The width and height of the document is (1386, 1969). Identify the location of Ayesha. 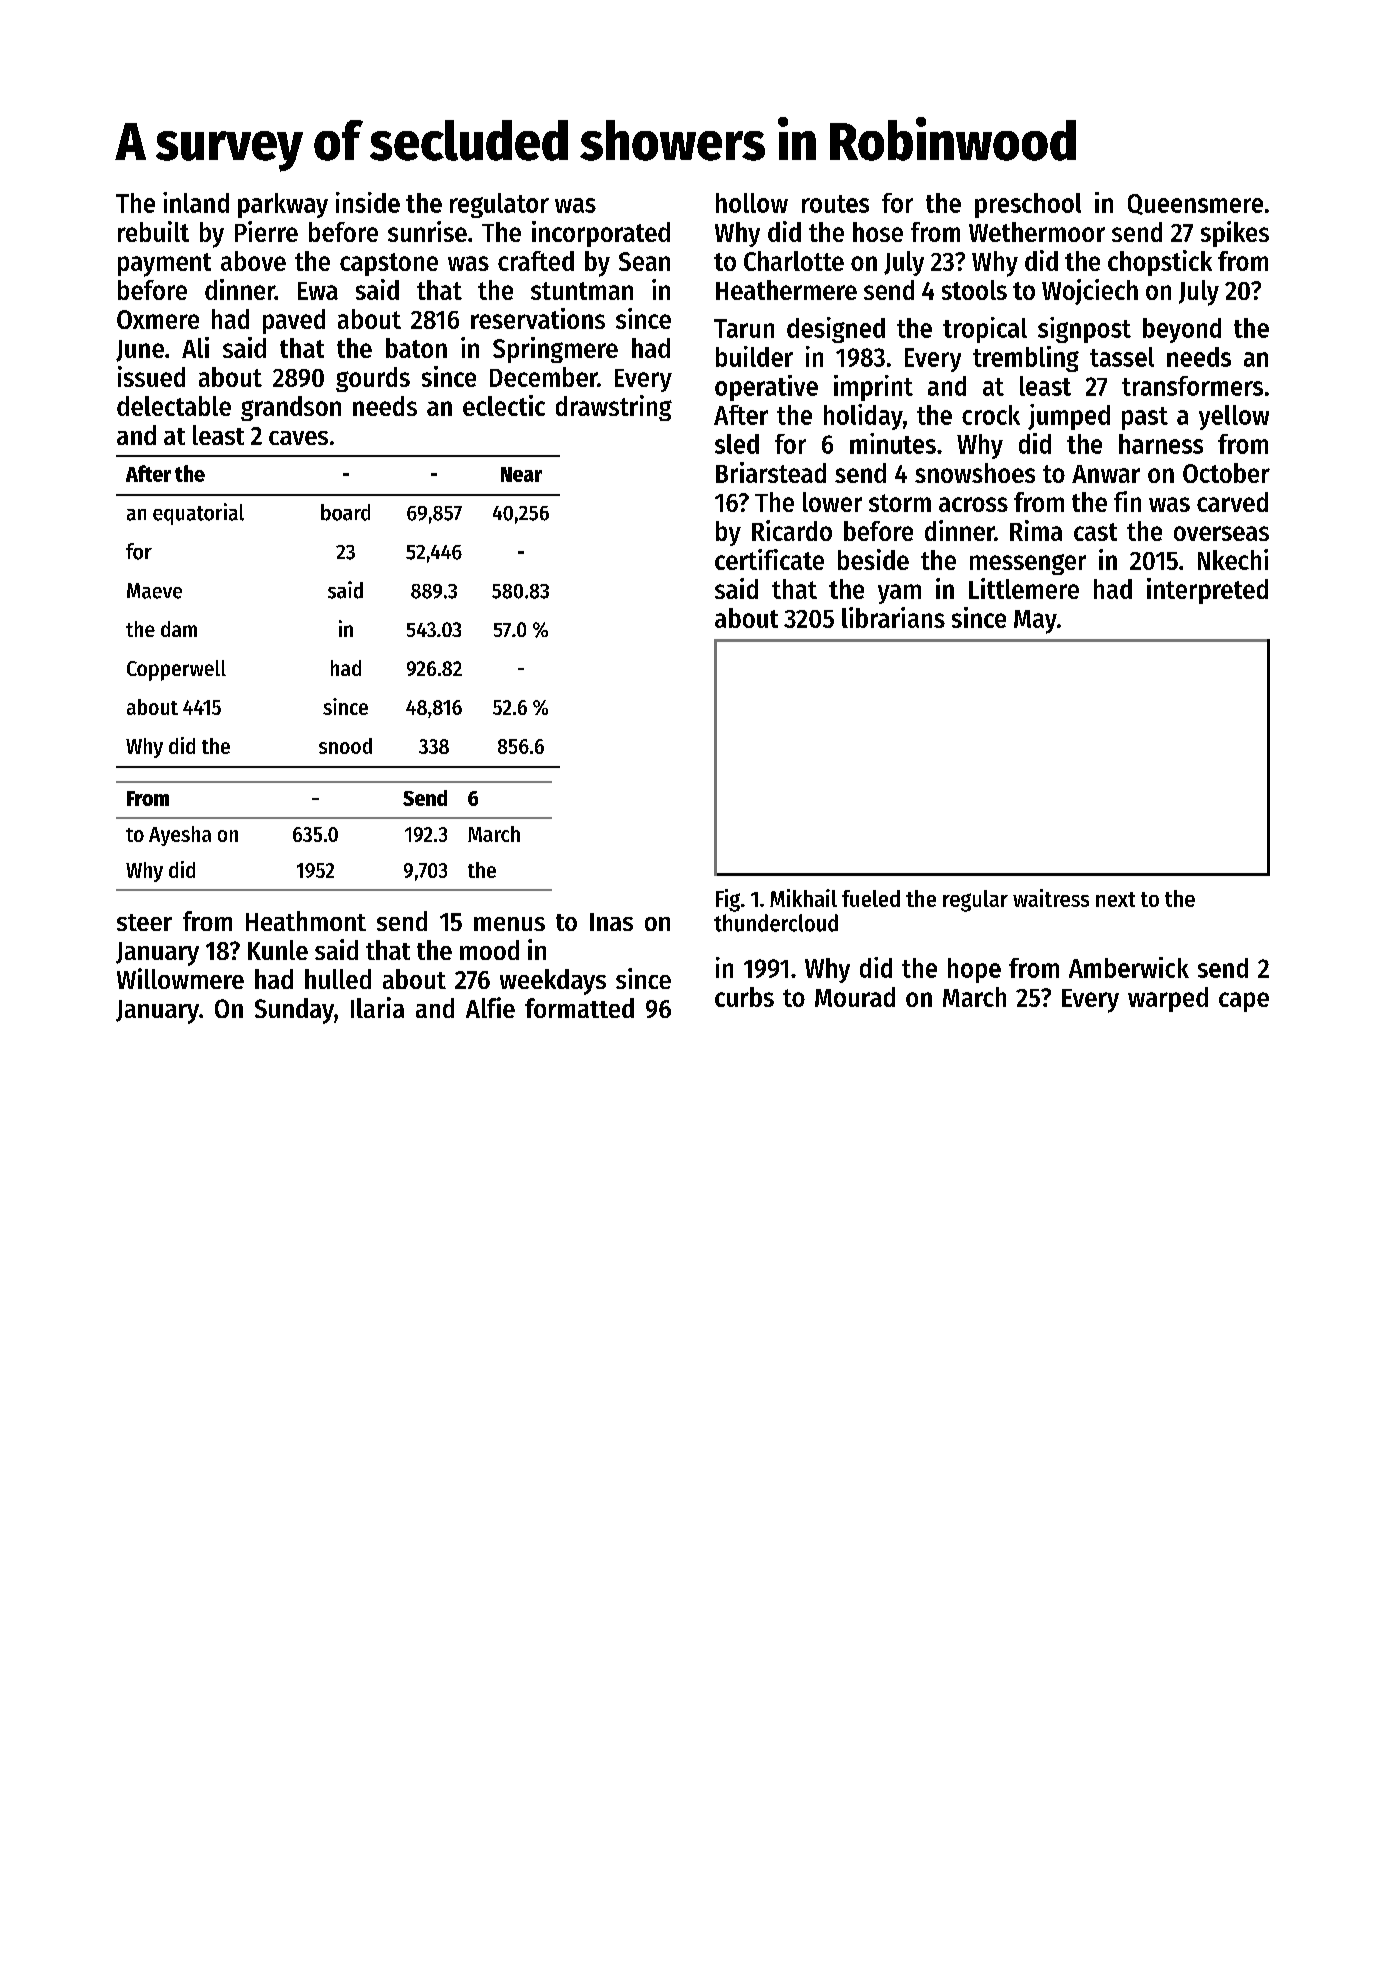
(180, 836).
